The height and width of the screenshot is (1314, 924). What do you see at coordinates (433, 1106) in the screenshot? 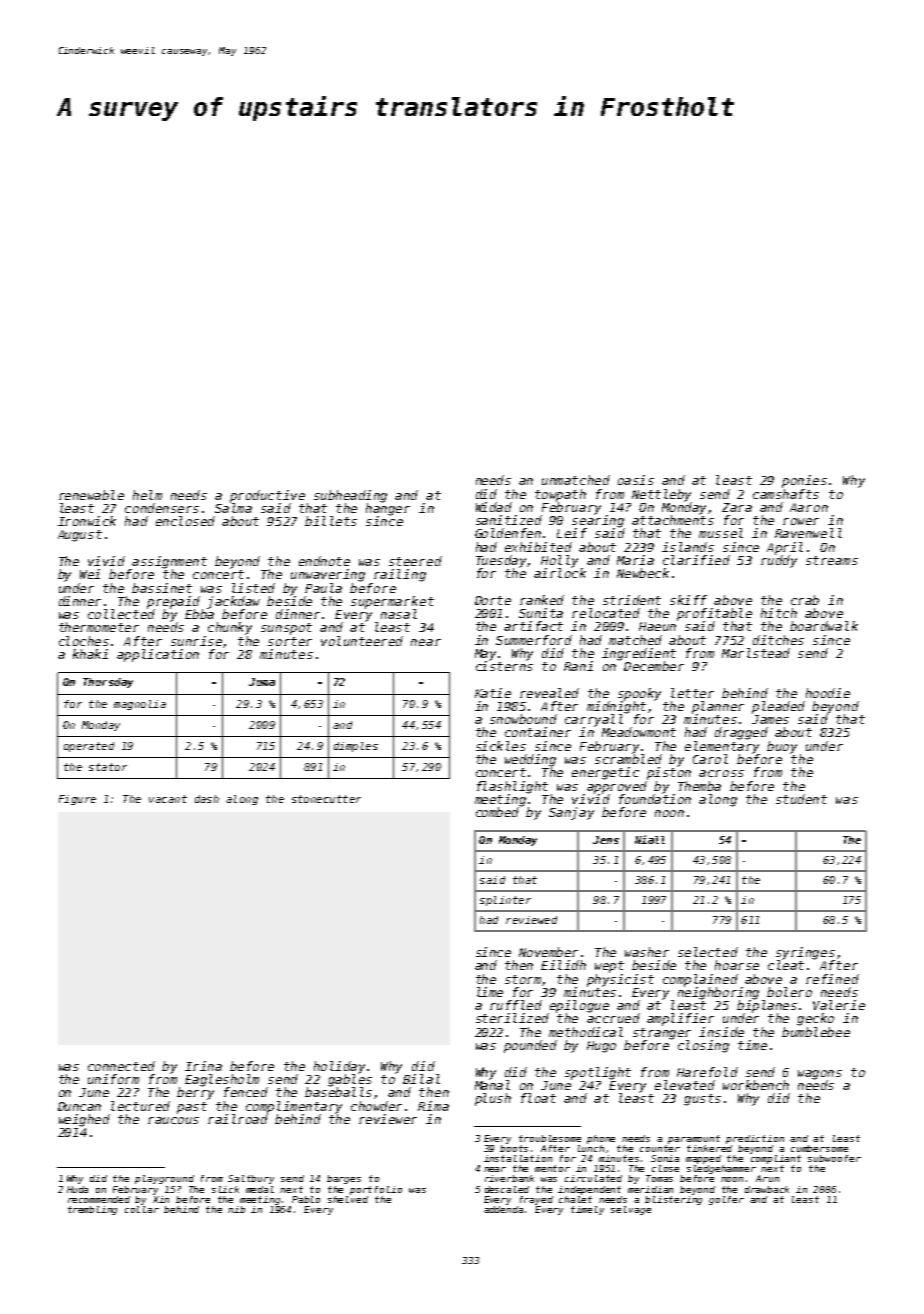
I see `Rima` at bounding box center [433, 1106].
